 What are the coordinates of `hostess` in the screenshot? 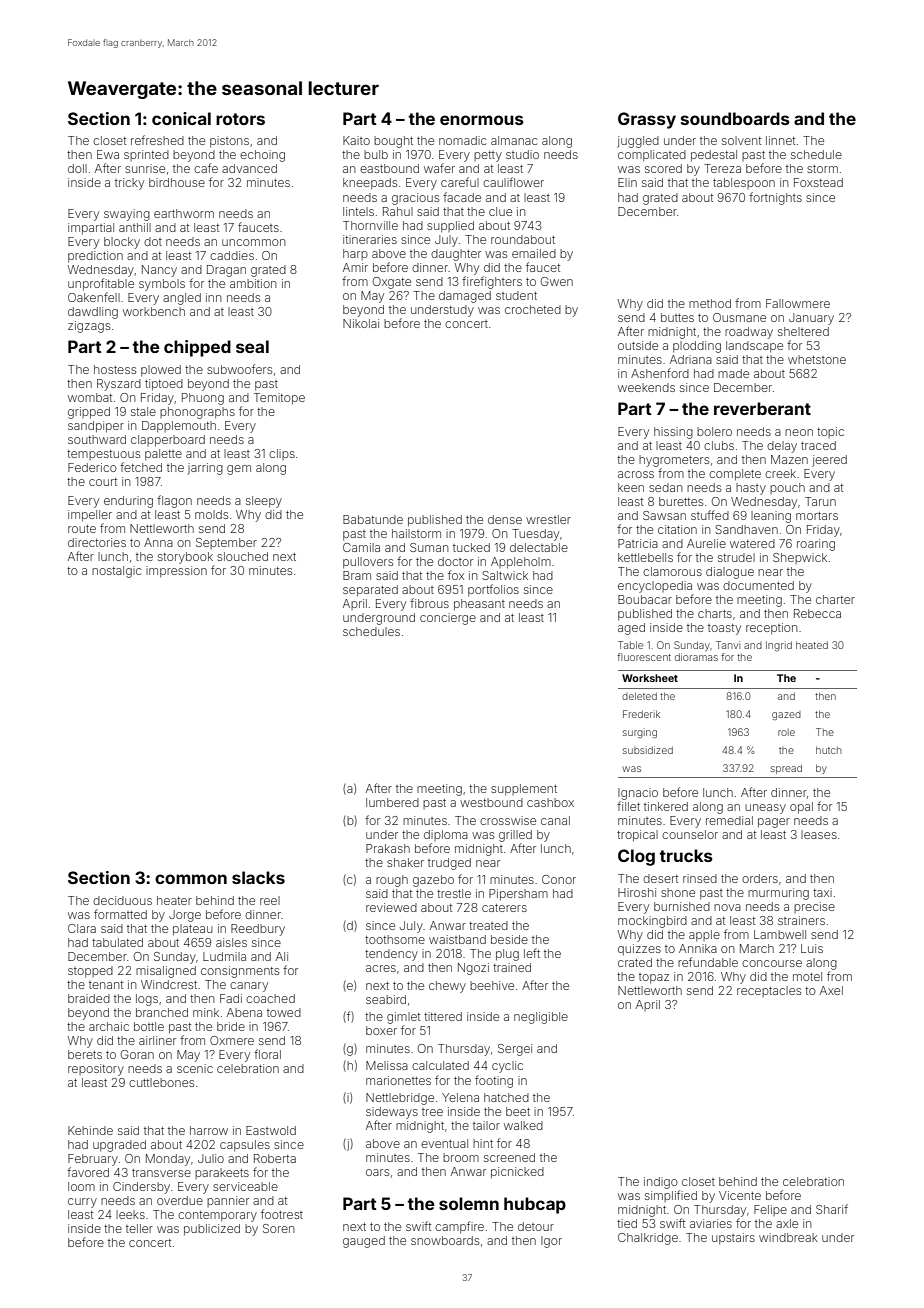 It's located at (115, 369).
